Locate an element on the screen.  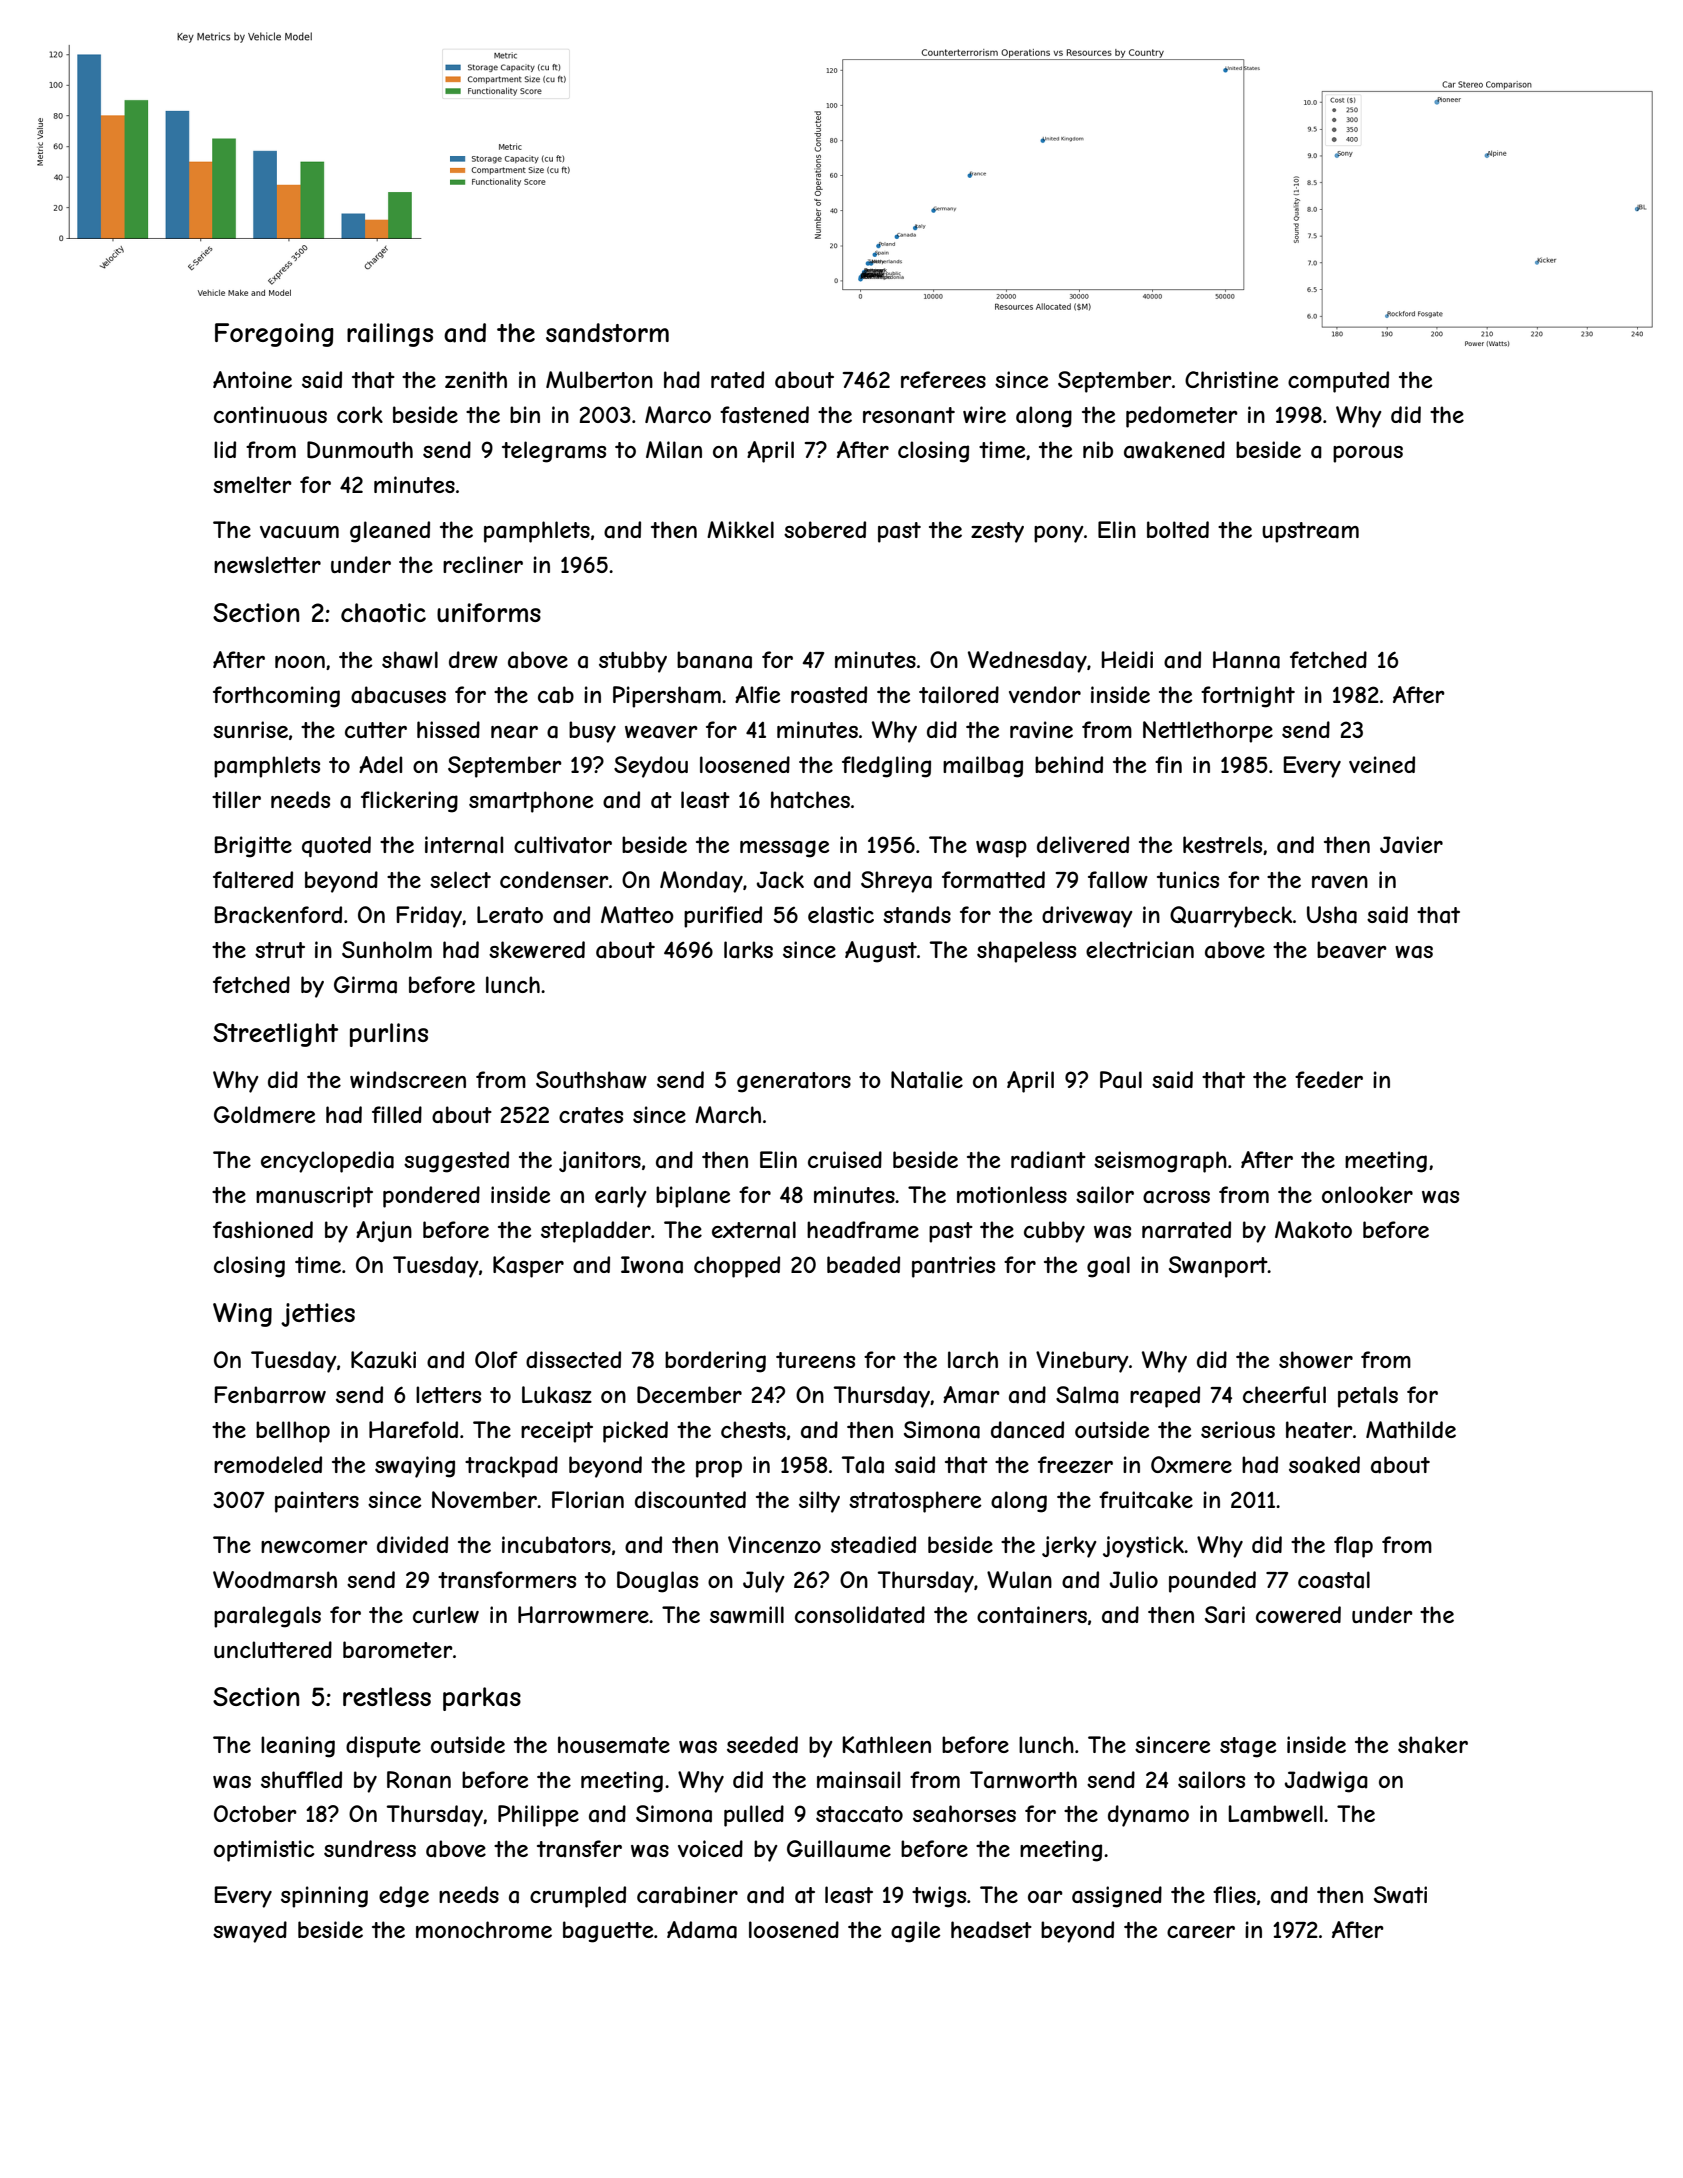
swayed is located at coordinates (250, 1932).
